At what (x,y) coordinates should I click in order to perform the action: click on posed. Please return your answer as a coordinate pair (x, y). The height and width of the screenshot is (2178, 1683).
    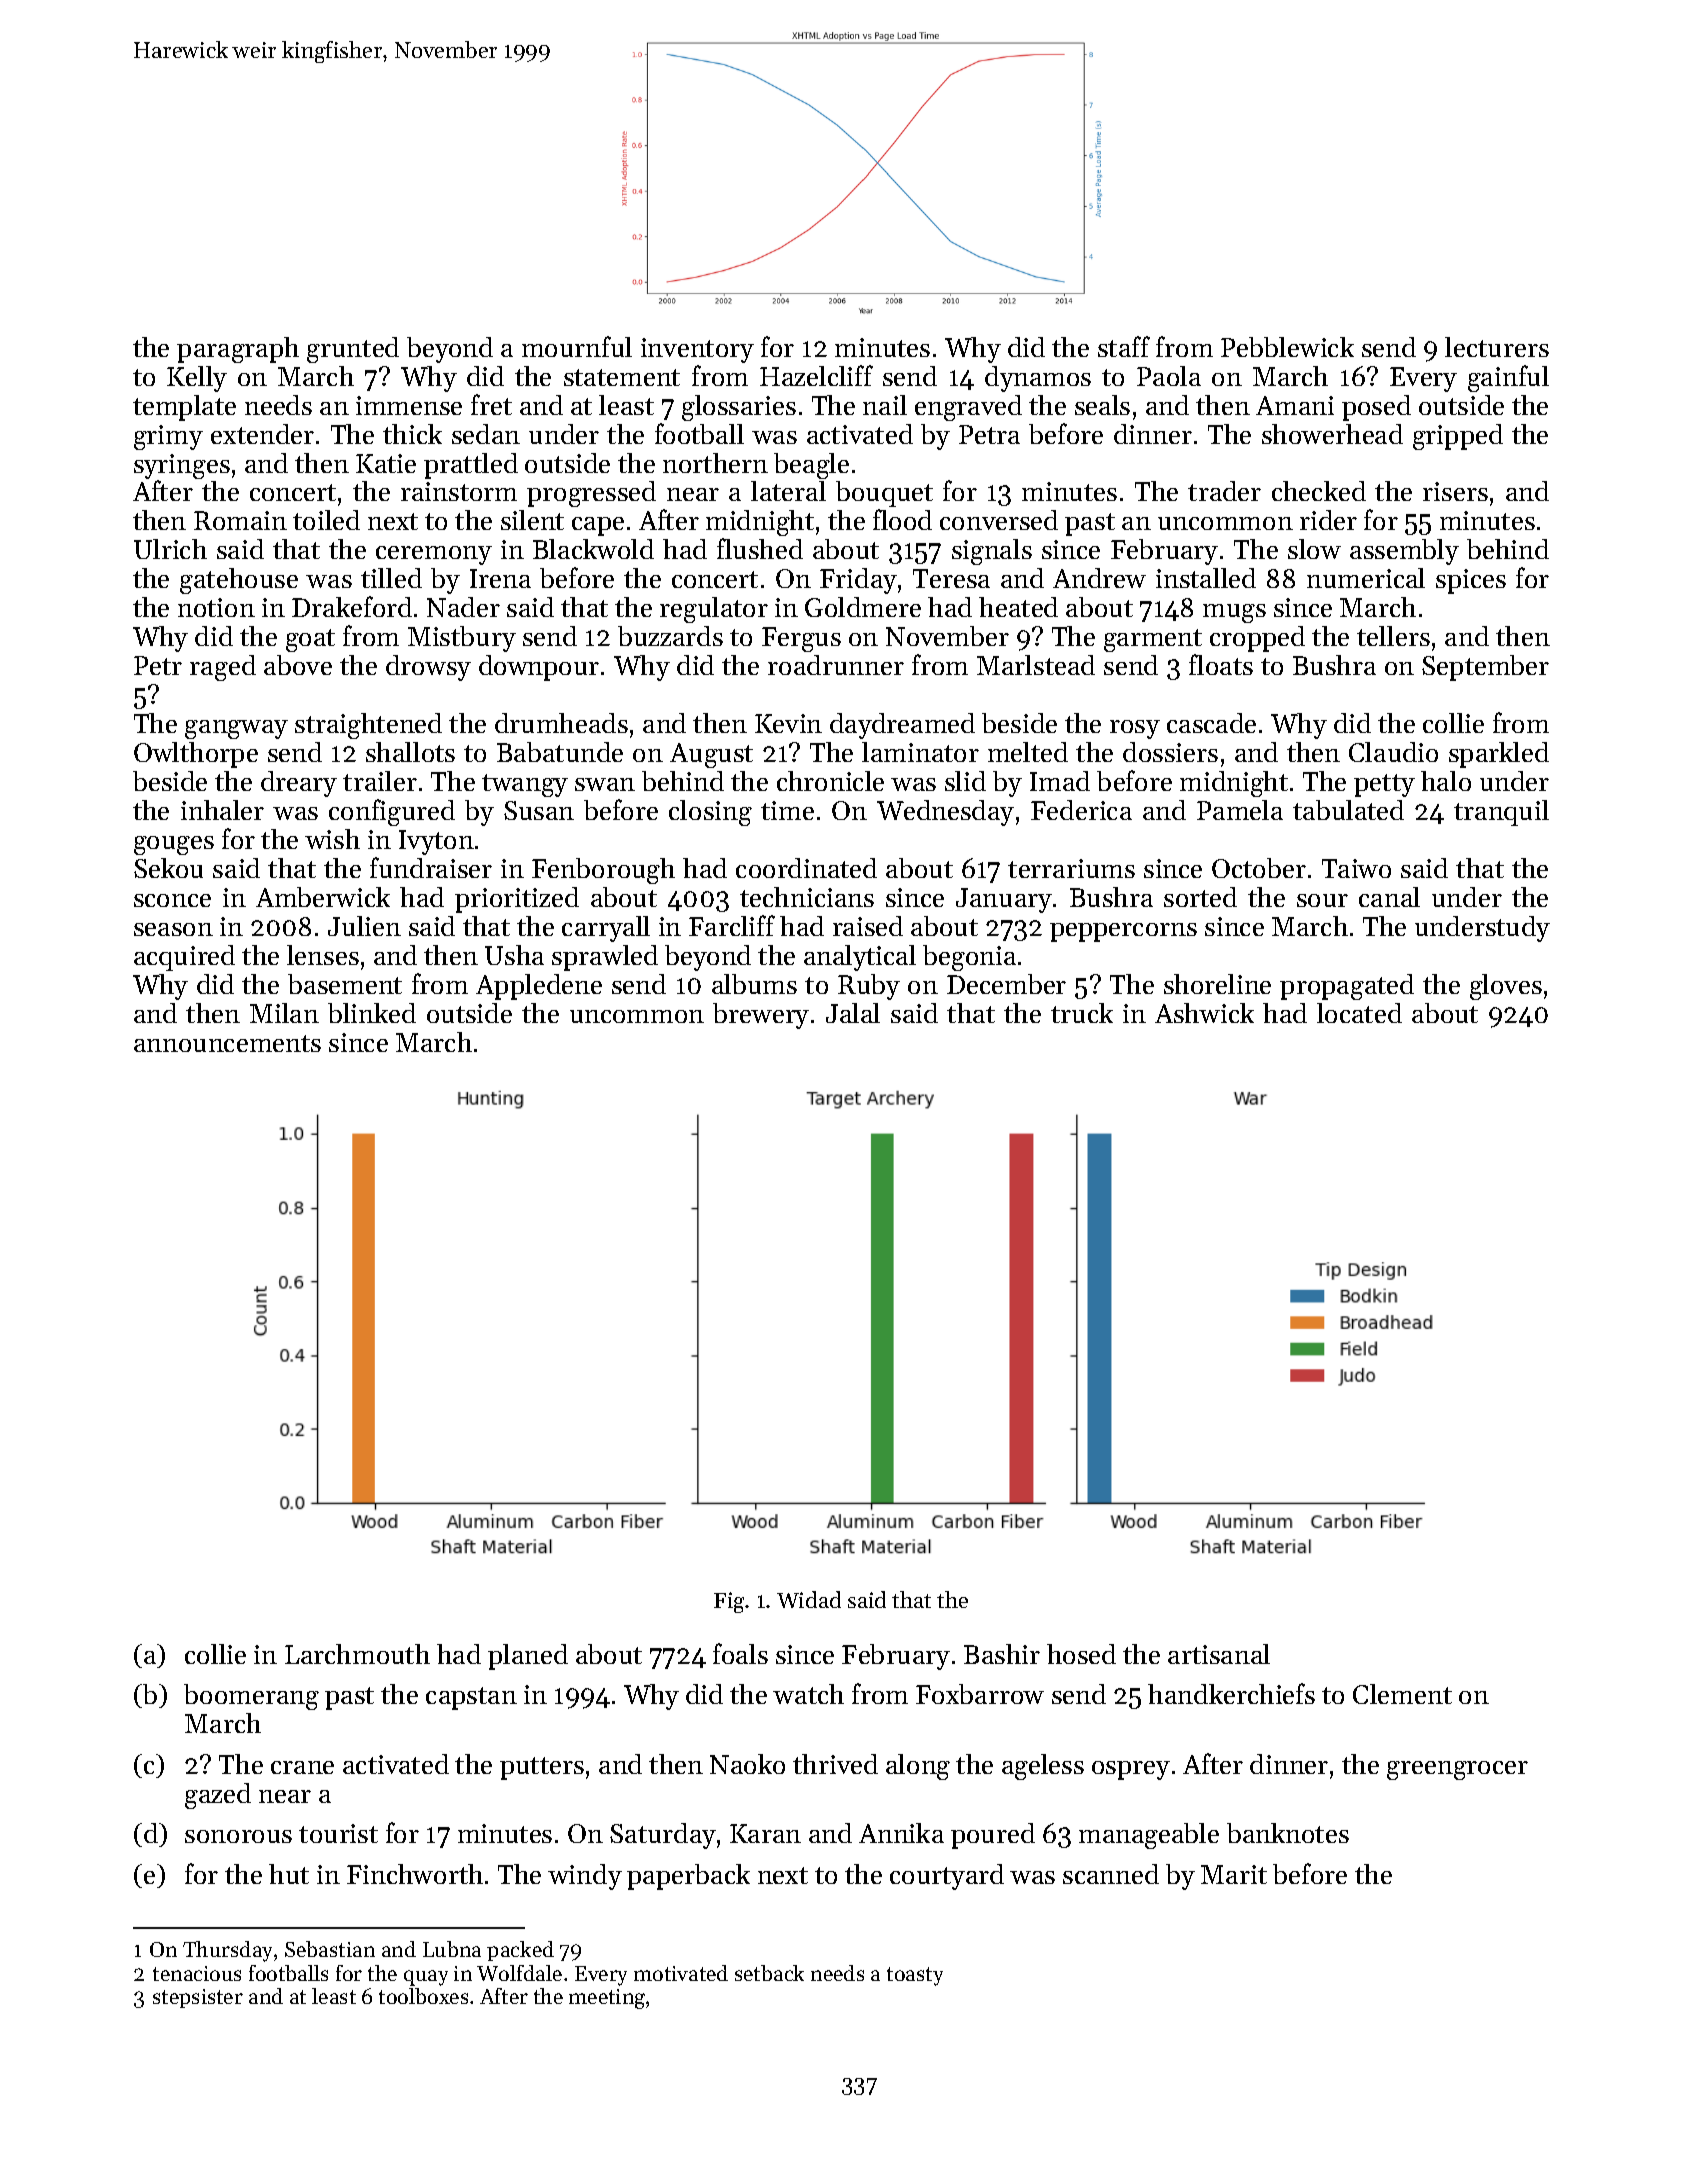
    Looking at the image, I should click on (1376, 408).
